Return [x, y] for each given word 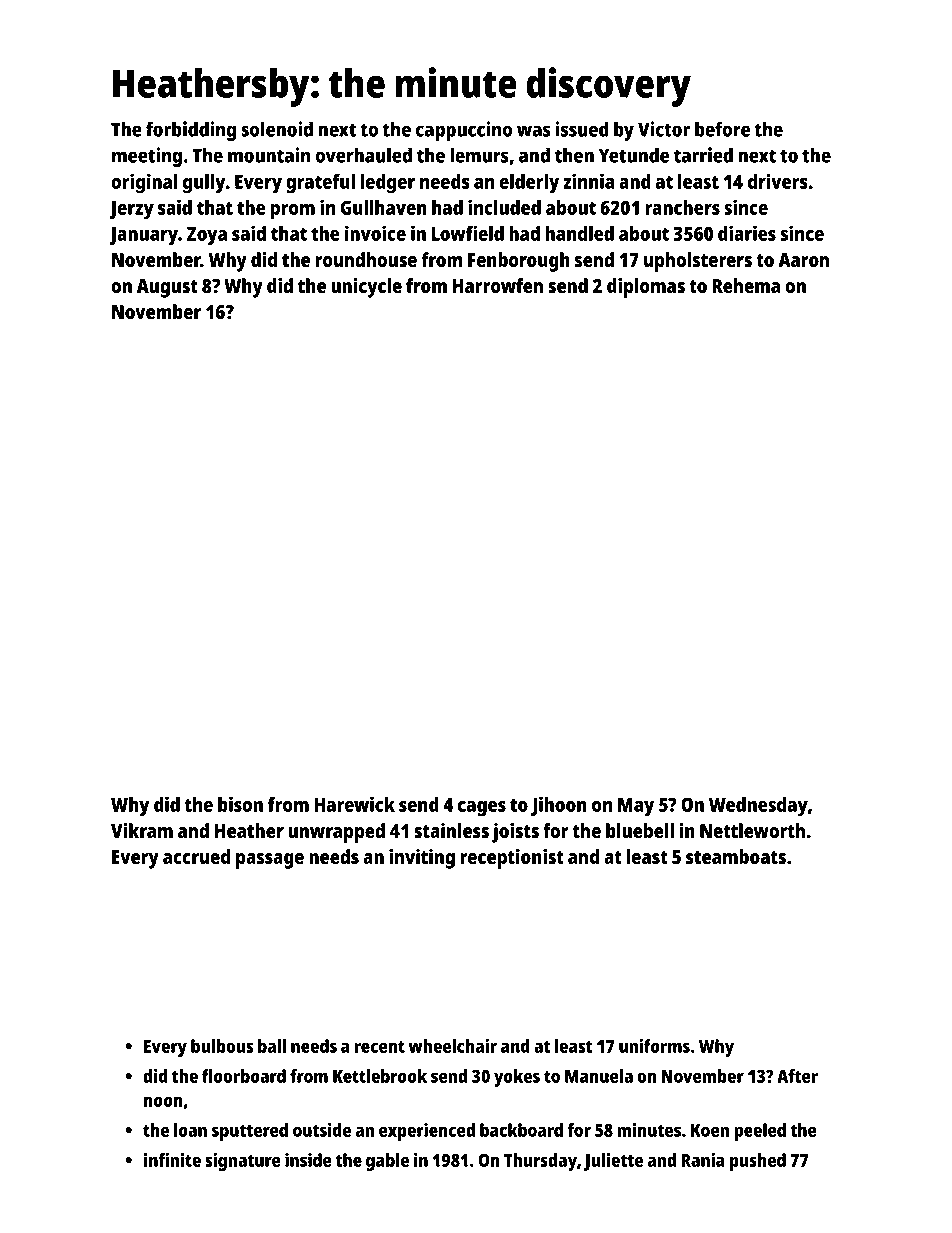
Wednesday [758, 807]
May [636, 807]
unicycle [366, 288]
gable [387, 1162]
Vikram [142, 830]
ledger [388, 184]
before [722, 129]
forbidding [191, 131]
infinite [172, 1160]
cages [482, 809]
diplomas [646, 288]
